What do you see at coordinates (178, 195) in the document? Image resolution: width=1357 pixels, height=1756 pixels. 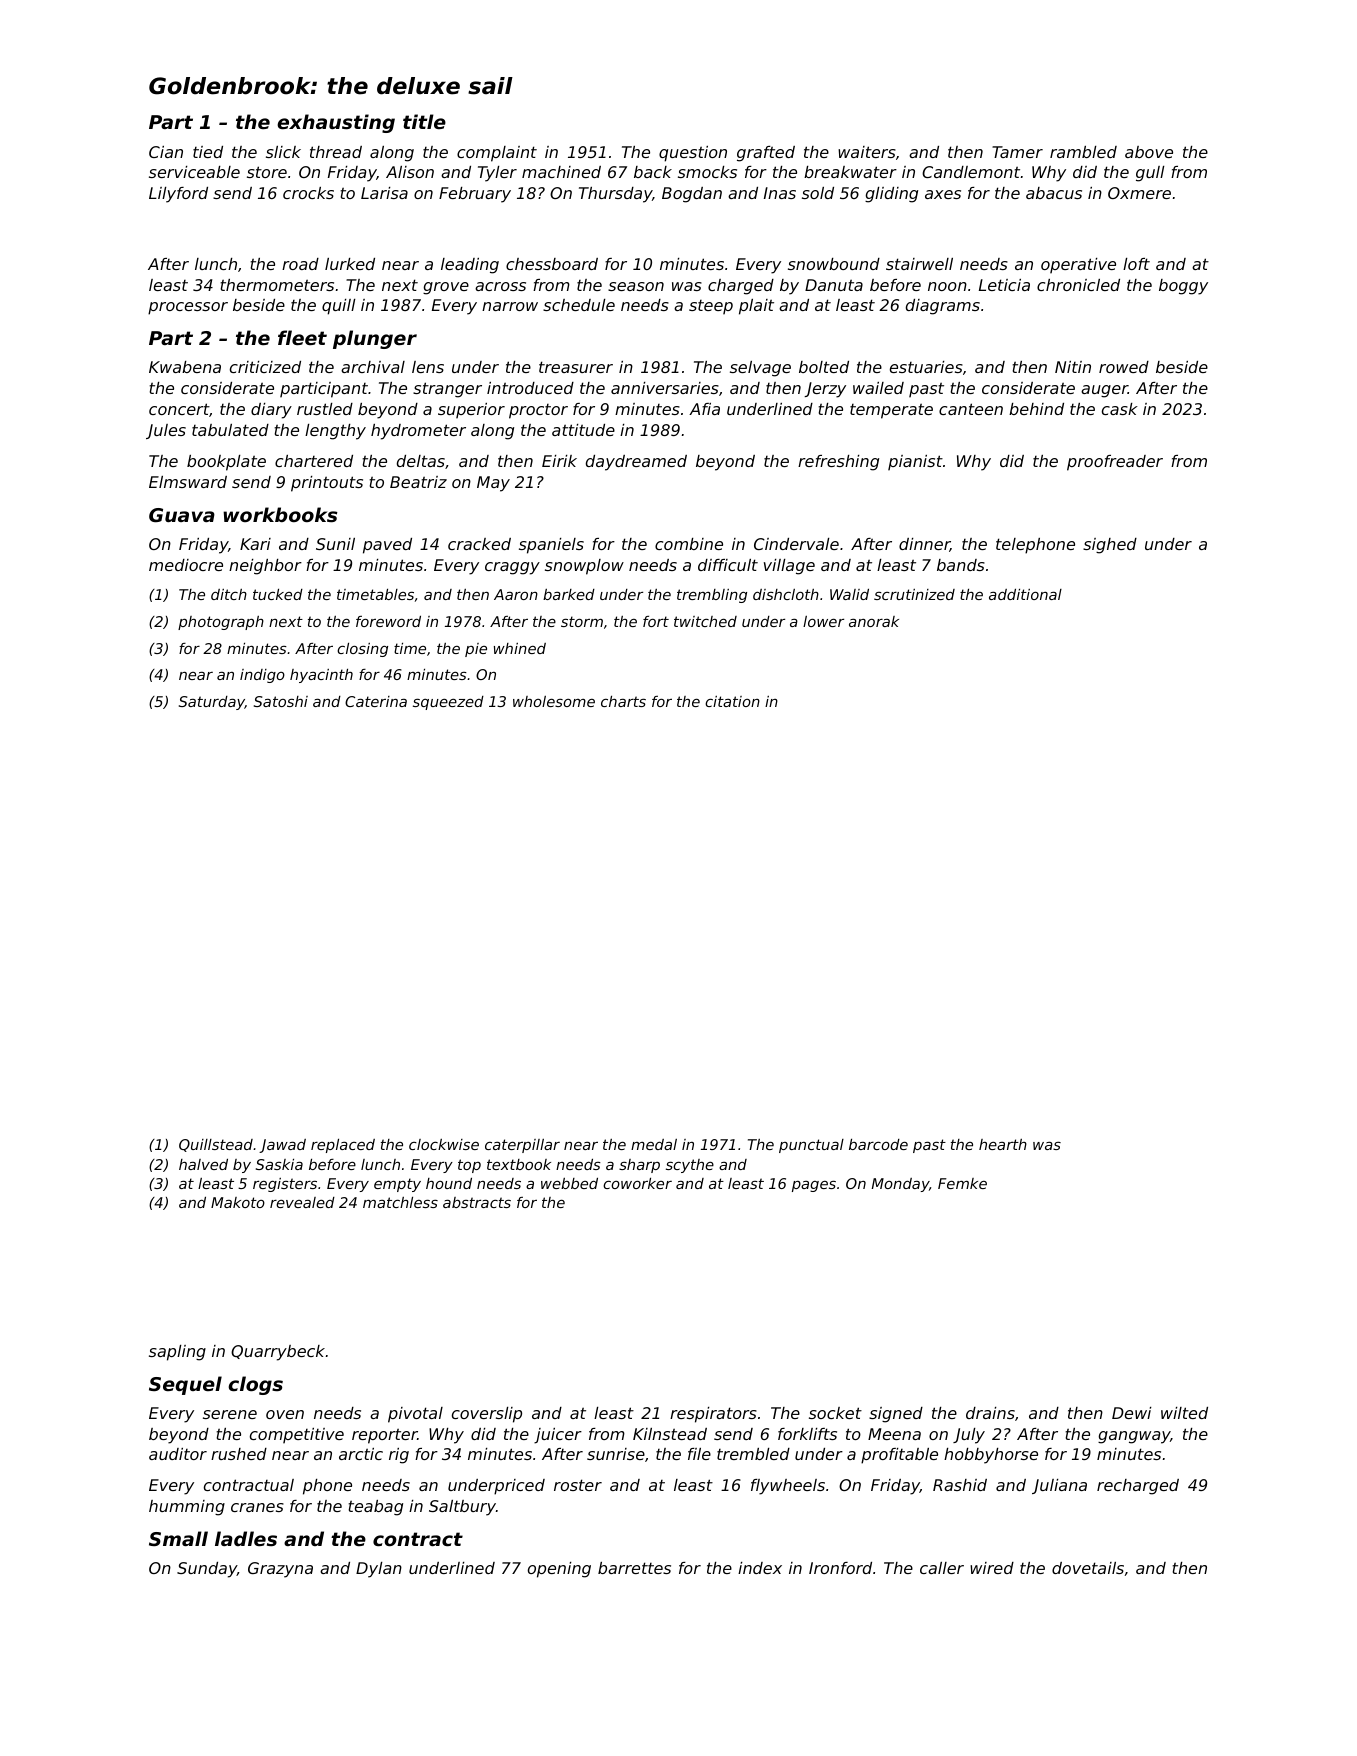 I see `Lilyford` at bounding box center [178, 195].
